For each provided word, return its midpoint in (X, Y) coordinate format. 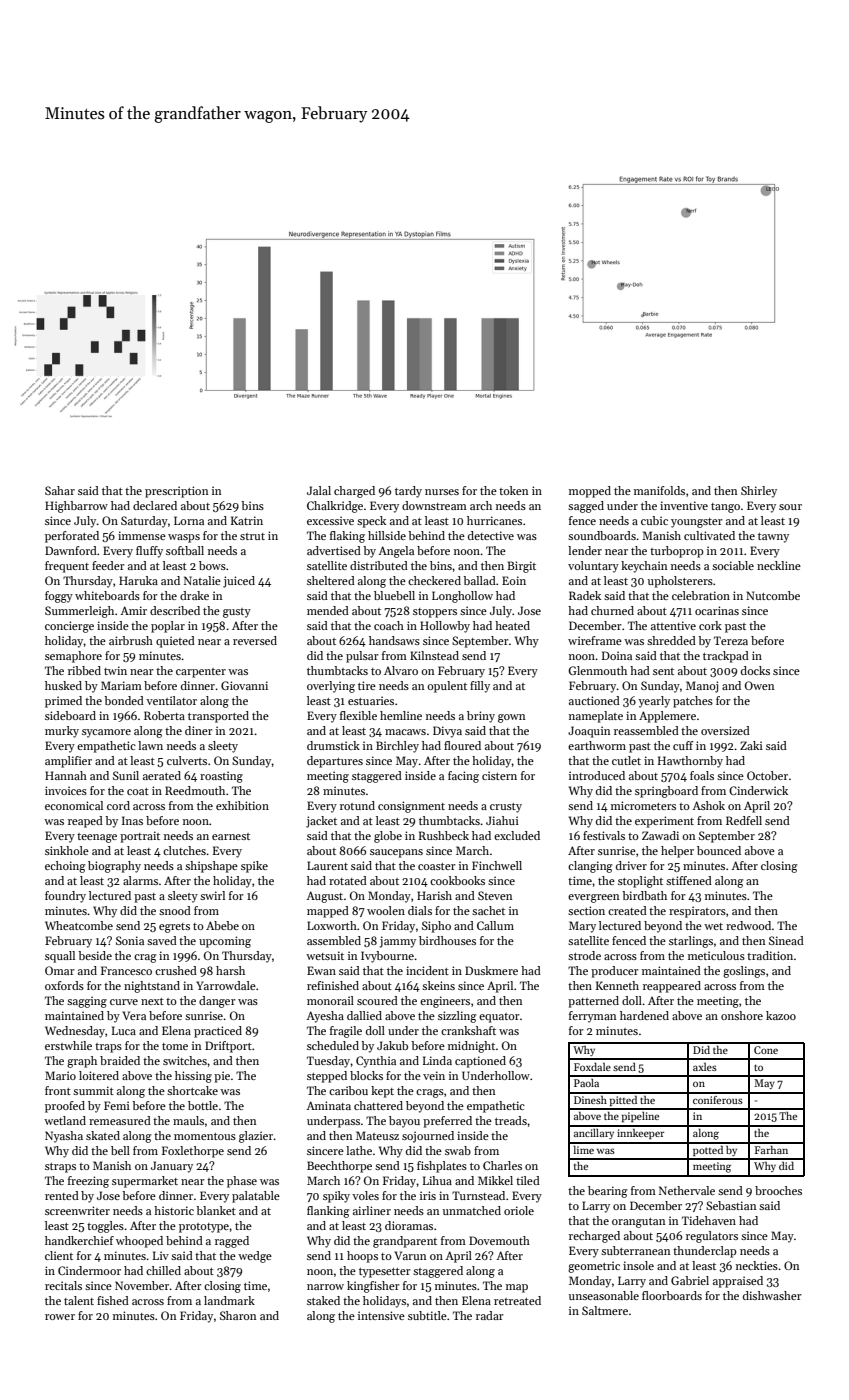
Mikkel (495, 1180)
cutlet (626, 760)
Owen (759, 685)
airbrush (131, 640)
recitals (63, 1285)
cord (118, 805)
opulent (447, 687)
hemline (401, 715)
